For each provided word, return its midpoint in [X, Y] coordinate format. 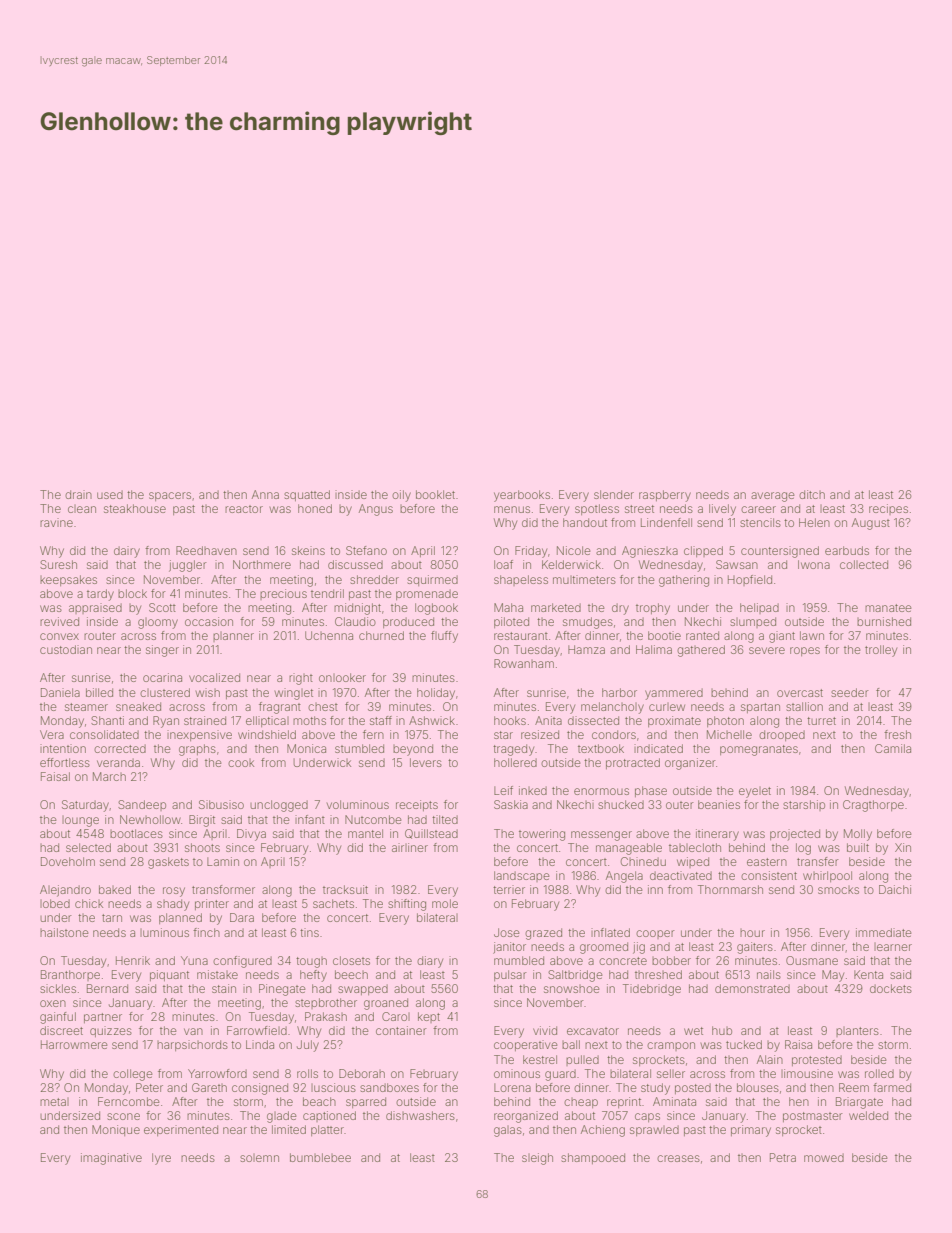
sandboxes [389, 1087]
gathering [684, 581]
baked [115, 889]
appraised [95, 608]
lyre [161, 1159]
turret [821, 721]
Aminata [674, 1101]
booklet [435, 494]
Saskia [511, 804]
